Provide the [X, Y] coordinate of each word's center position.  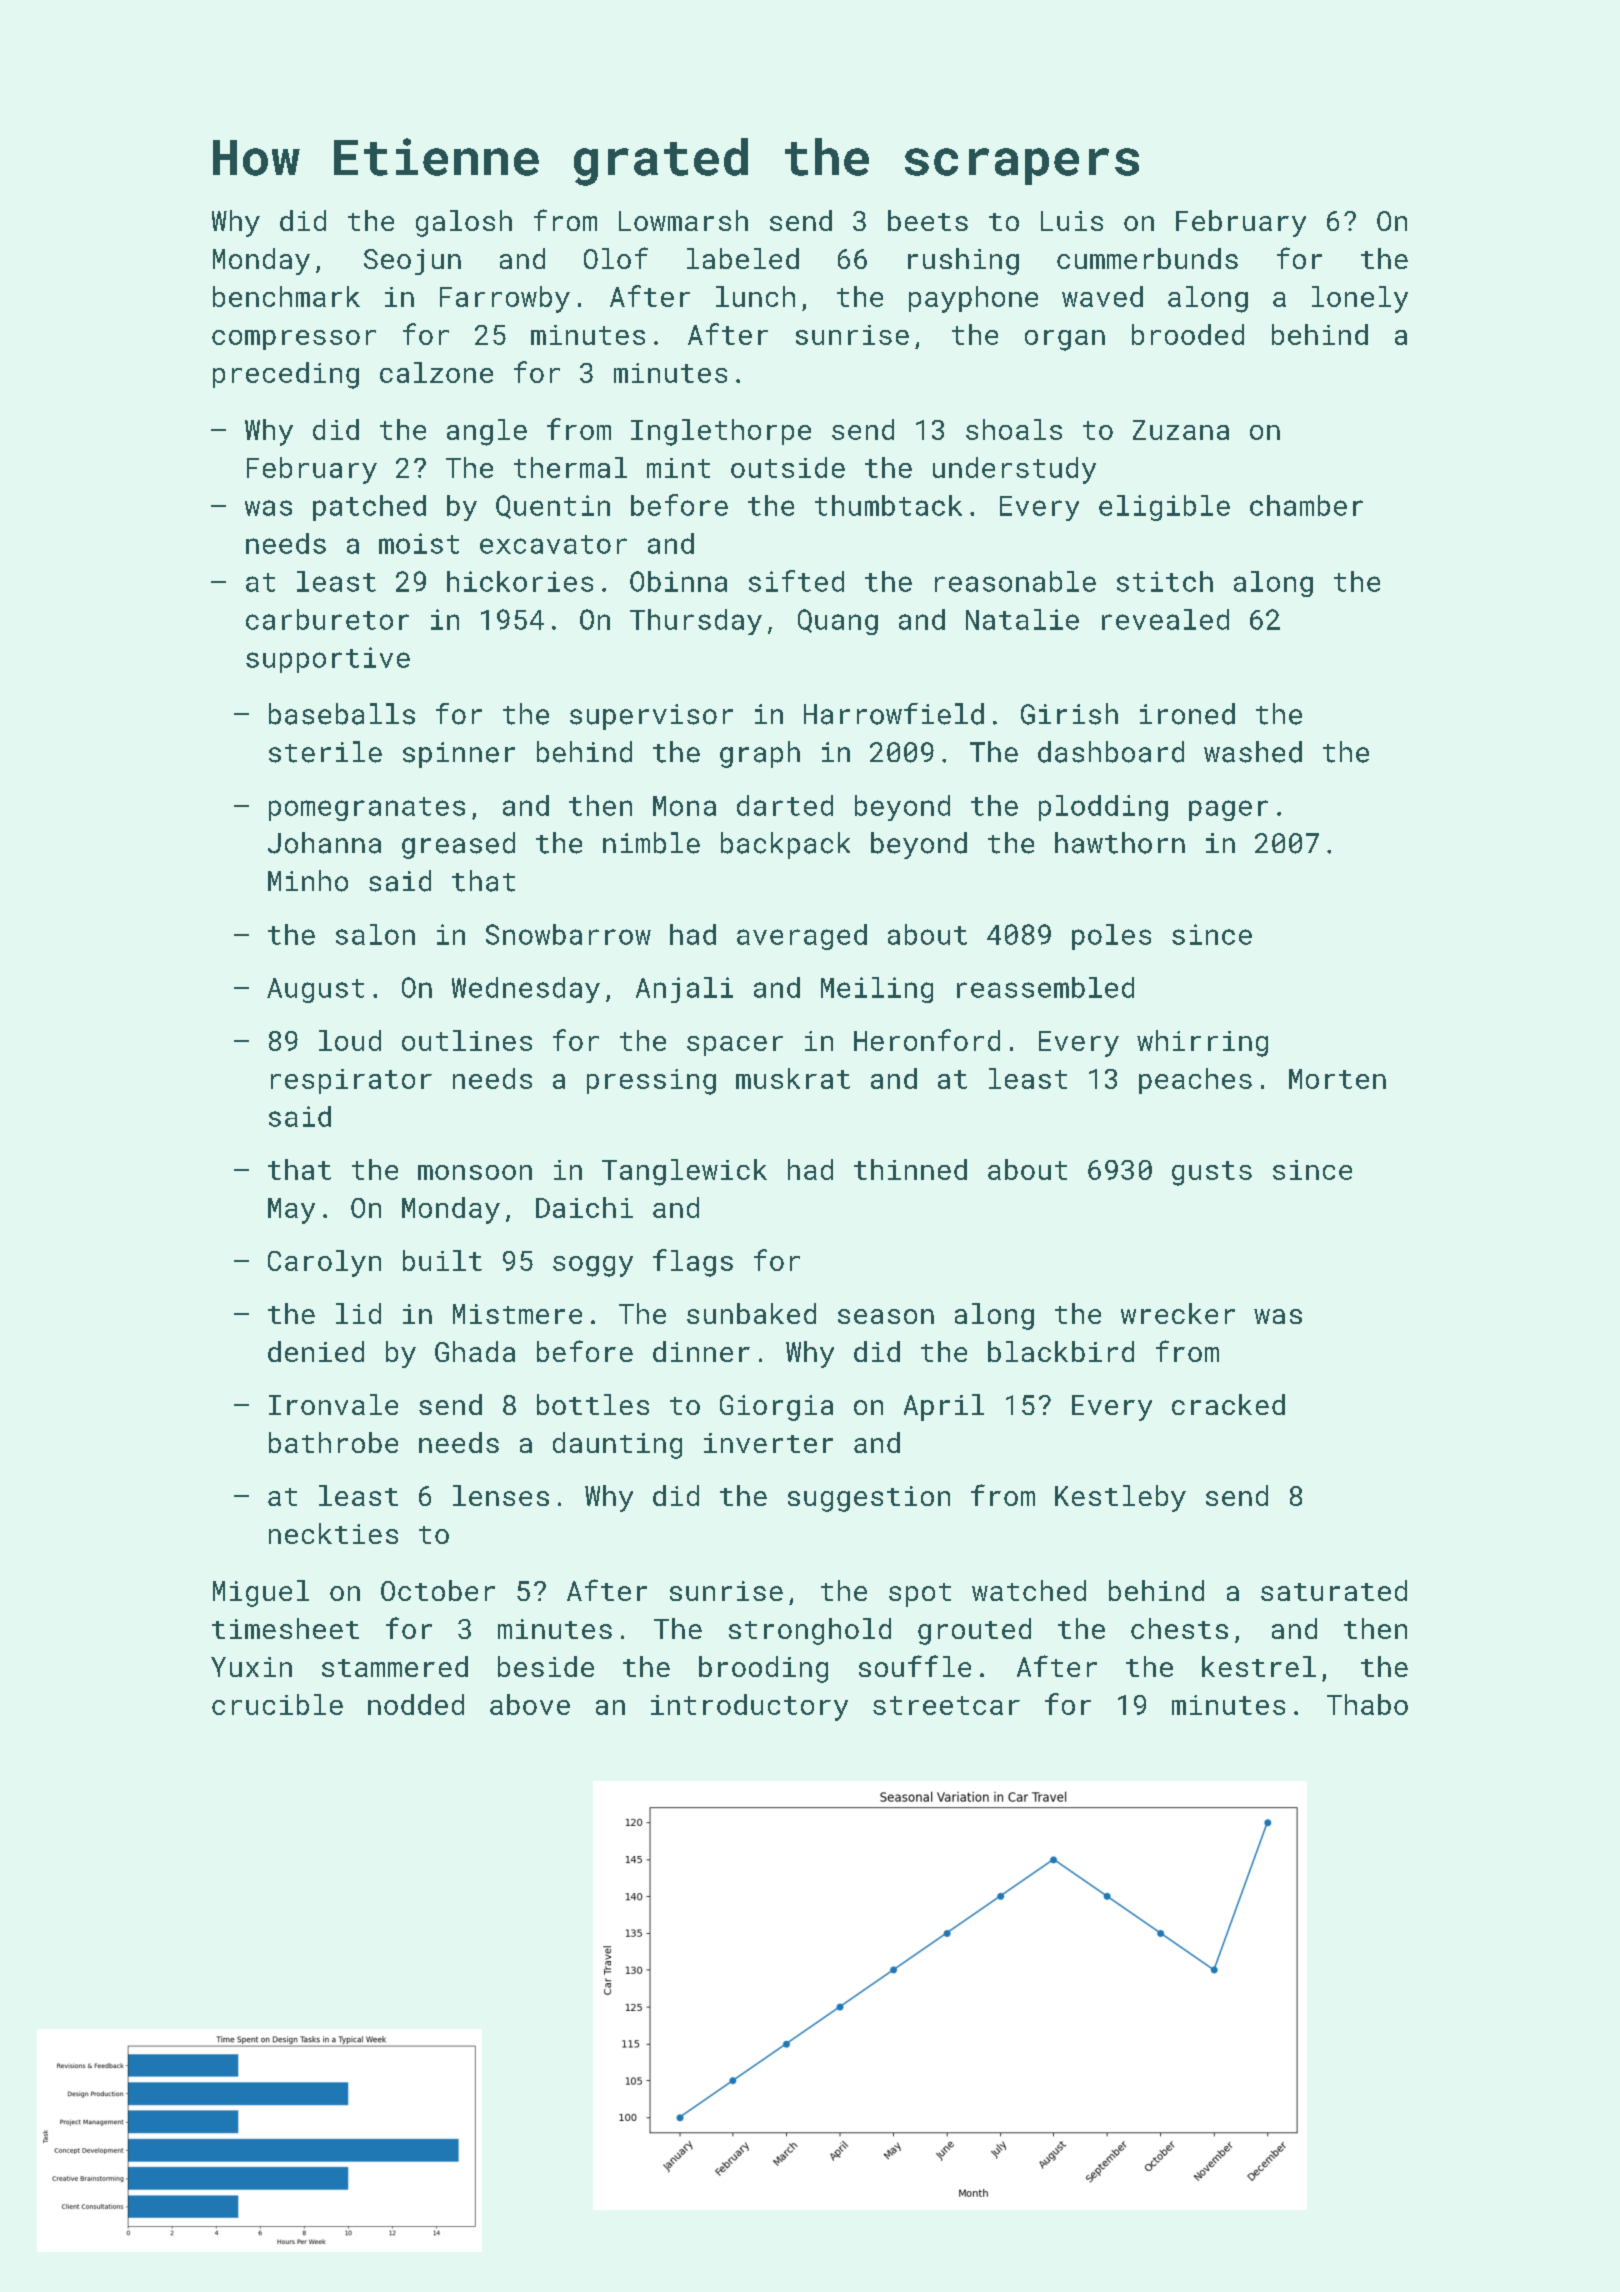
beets [928, 220]
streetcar [946, 1705]
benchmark [286, 296]
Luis [1072, 221]
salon [375, 934]
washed [1253, 752]
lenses [501, 1495]
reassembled [1045, 987]
